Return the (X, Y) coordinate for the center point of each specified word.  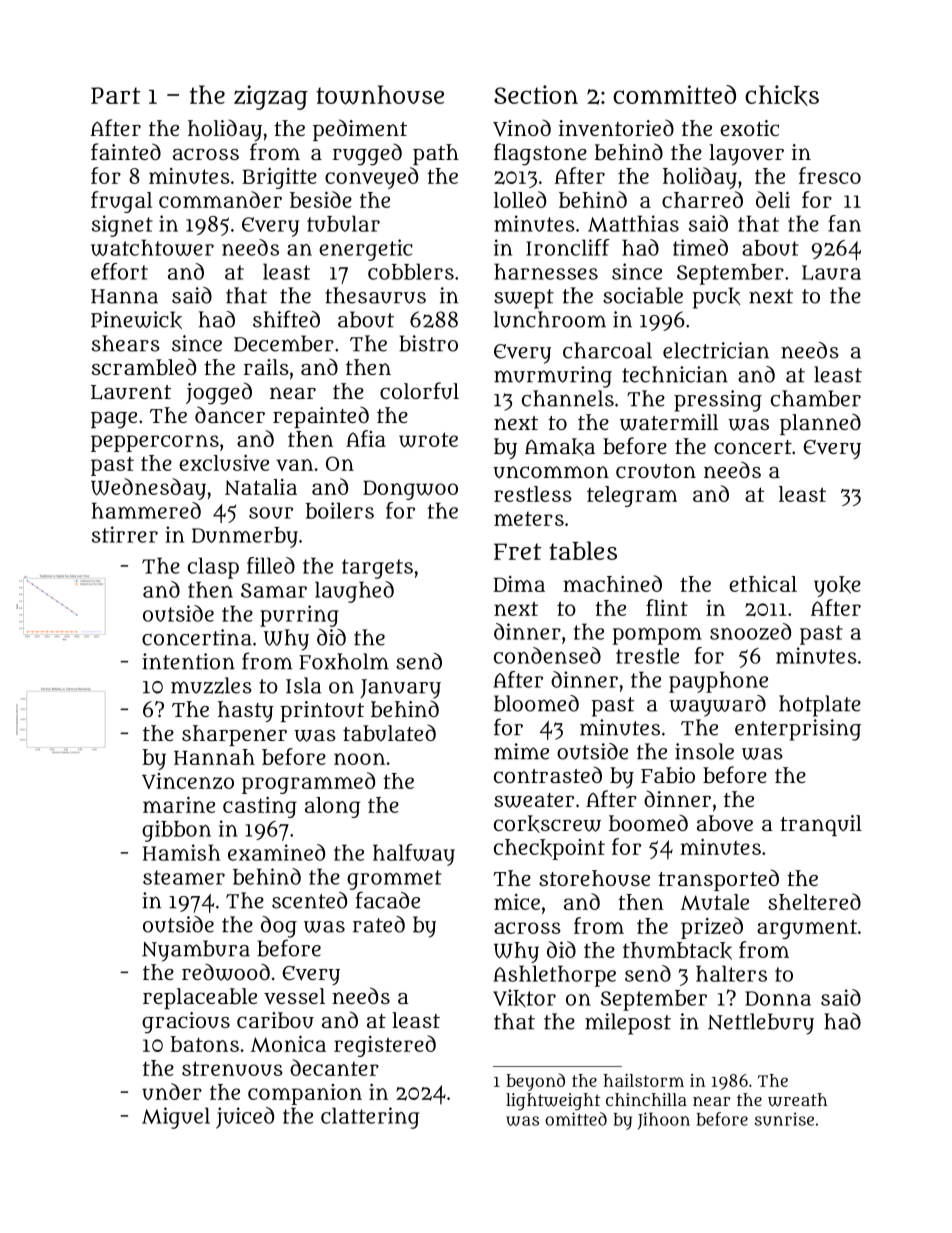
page (114, 420)
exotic (749, 128)
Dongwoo (410, 490)
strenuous (232, 1068)
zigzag (271, 97)
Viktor (524, 998)
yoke (837, 586)
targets (377, 569)
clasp (213, 568)
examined (276, 852)
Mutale (715, 902)
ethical (763, 583)
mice (517, 902)
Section (536, 94)
